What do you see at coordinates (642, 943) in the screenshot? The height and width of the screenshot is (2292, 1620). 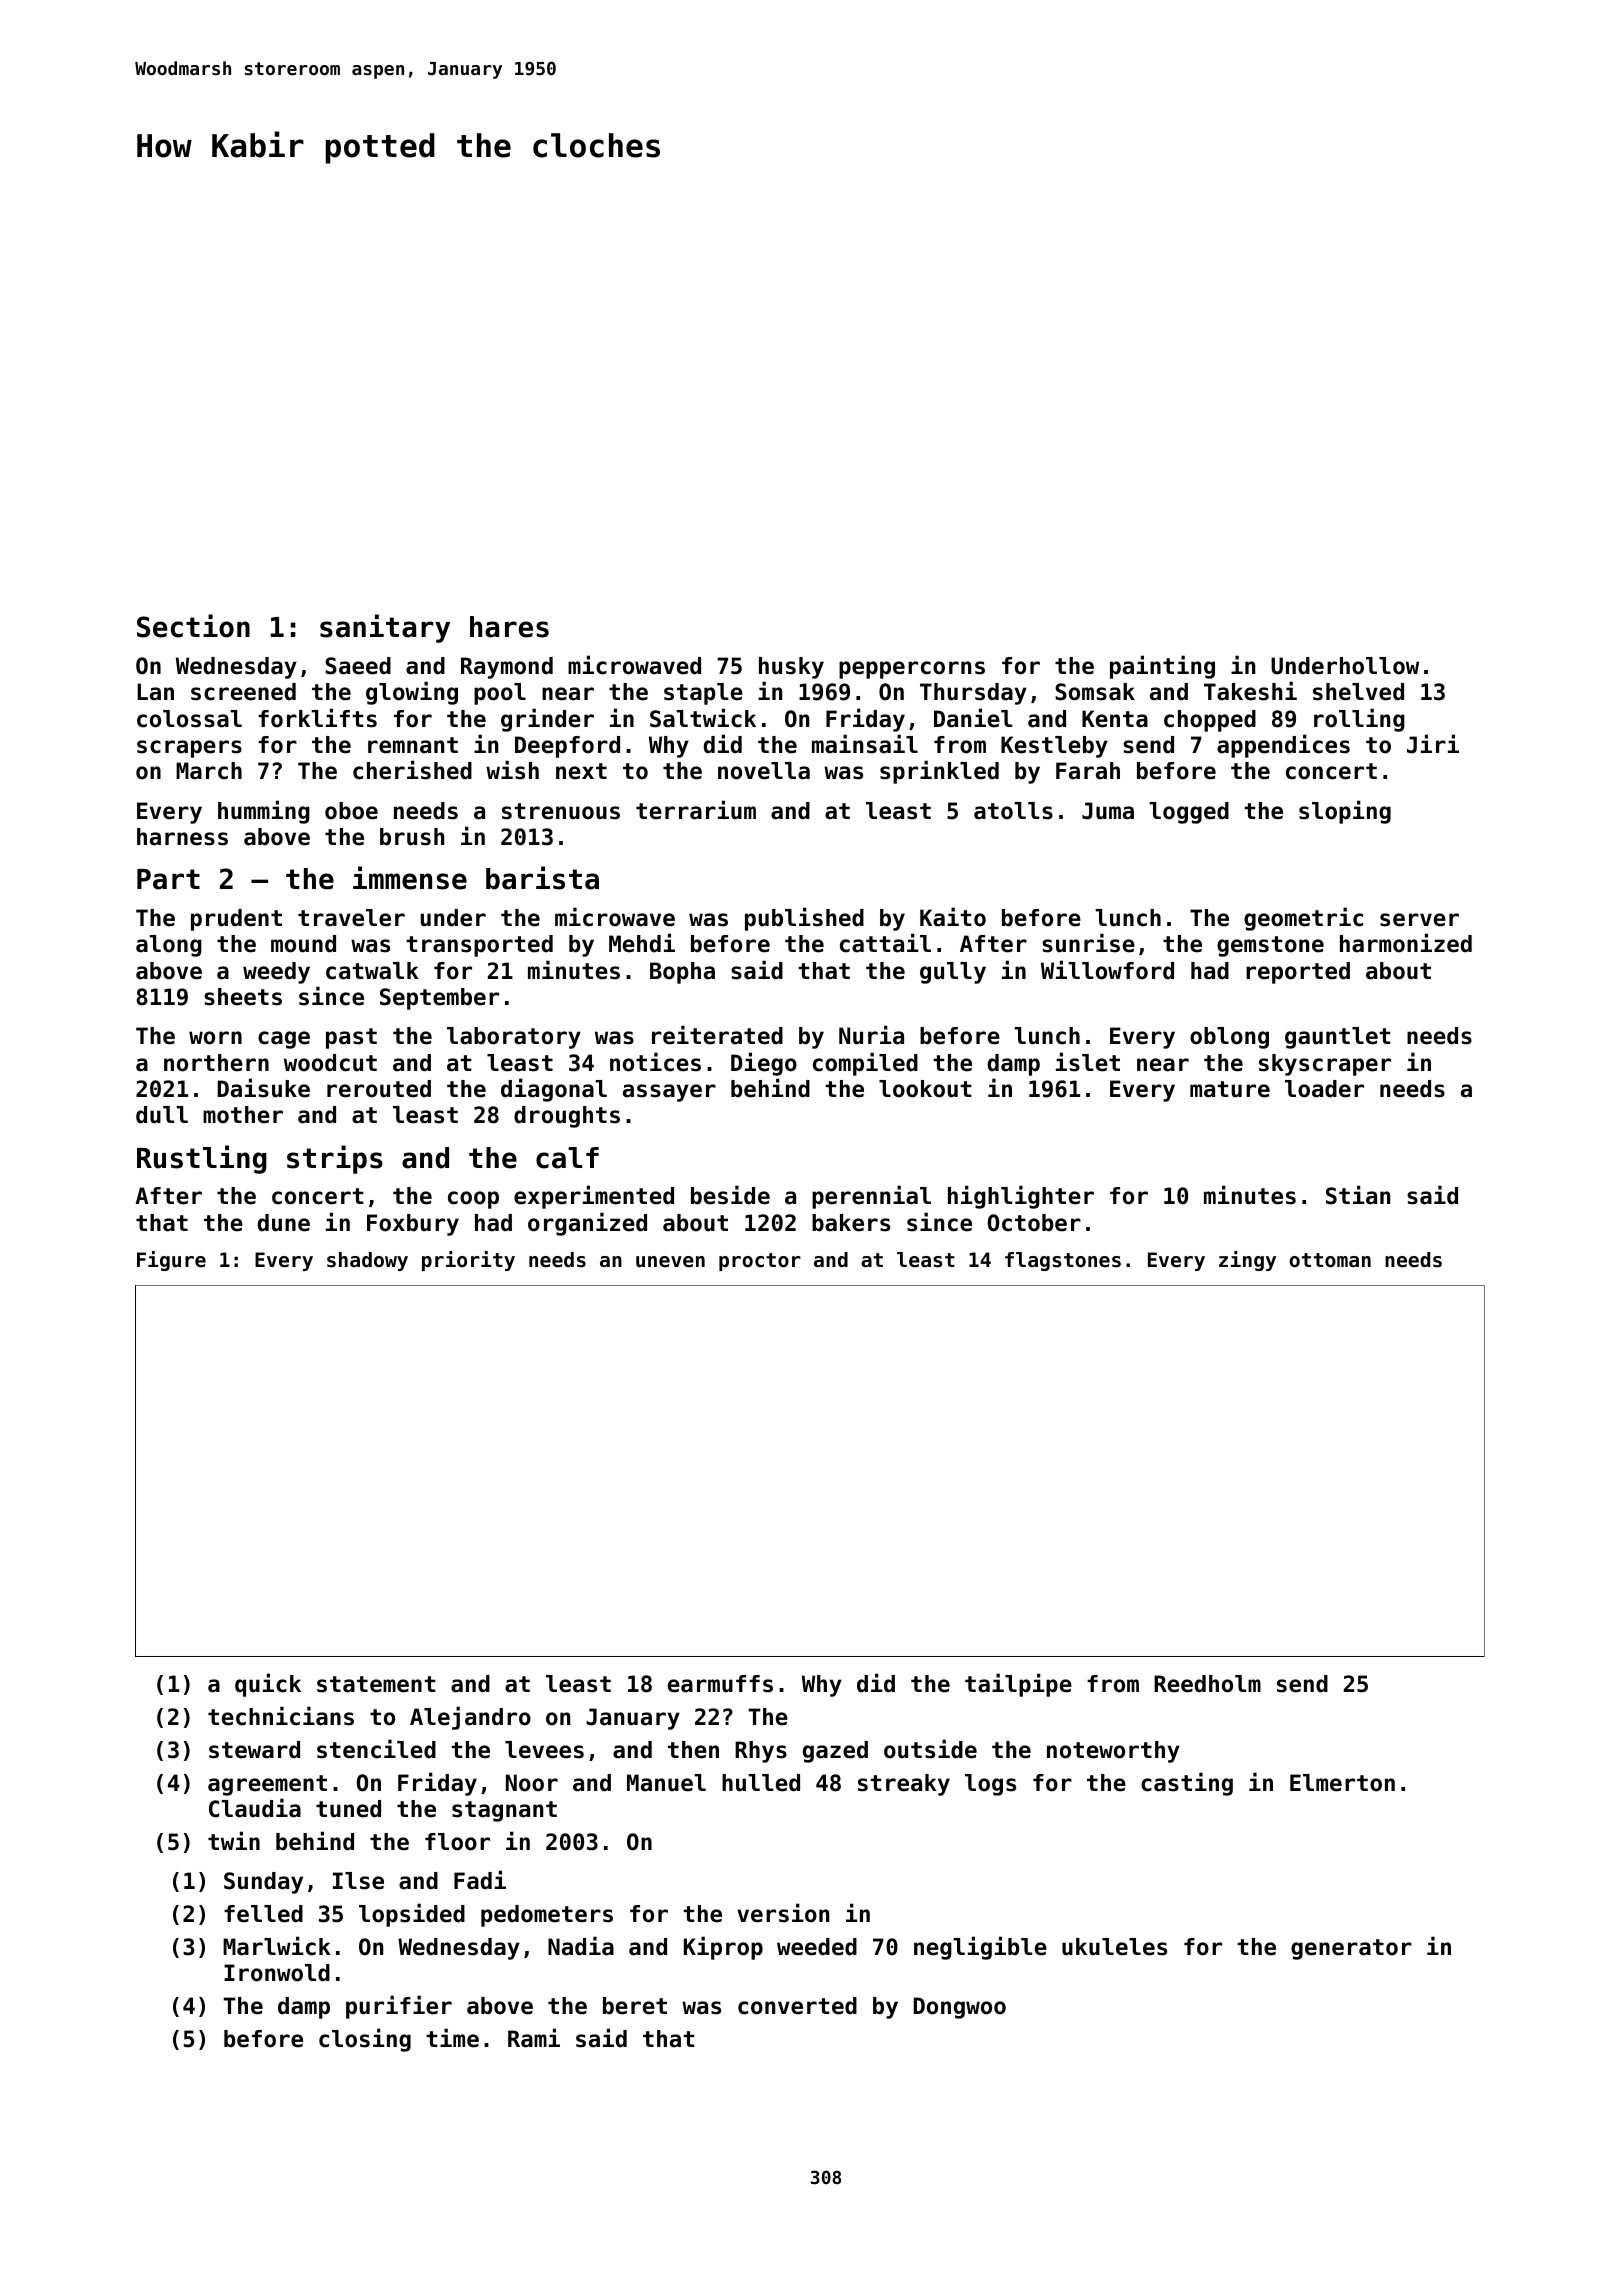 I see `Mehdi` at bounding box center [642, 943].
